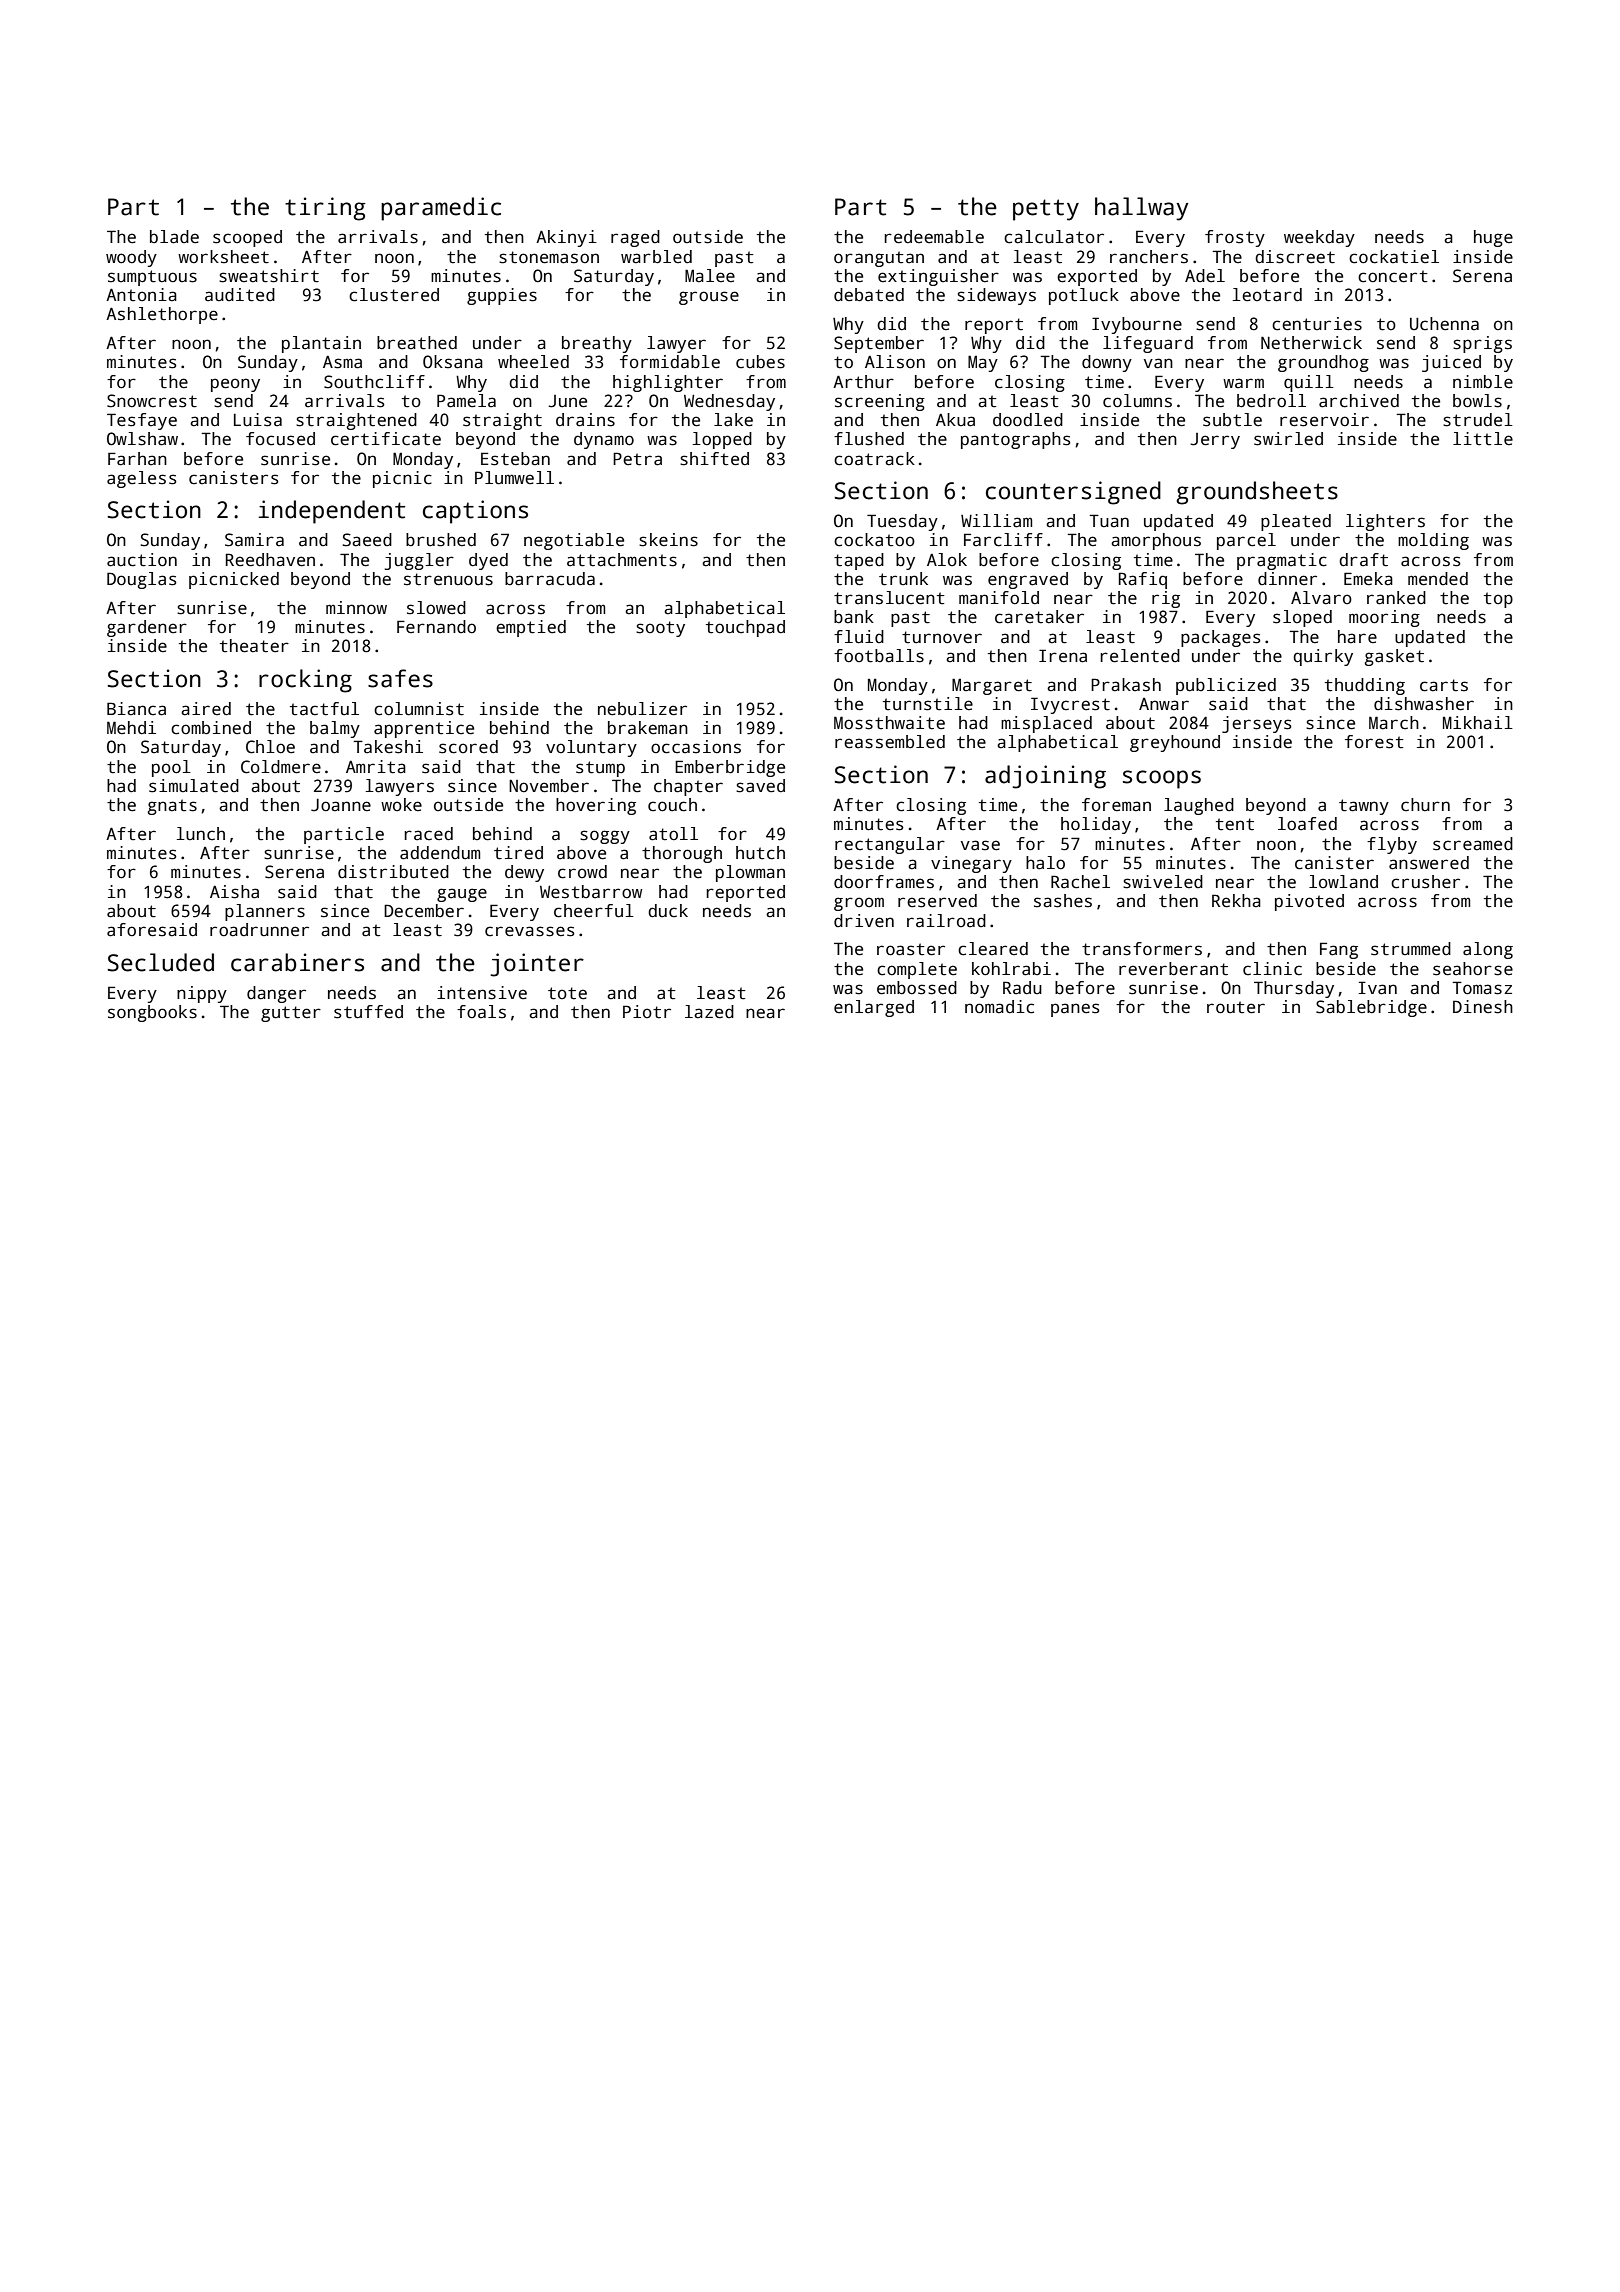 This screenshot has width=1620, height=2292. I want to click on plantain, so click(321, 344).
